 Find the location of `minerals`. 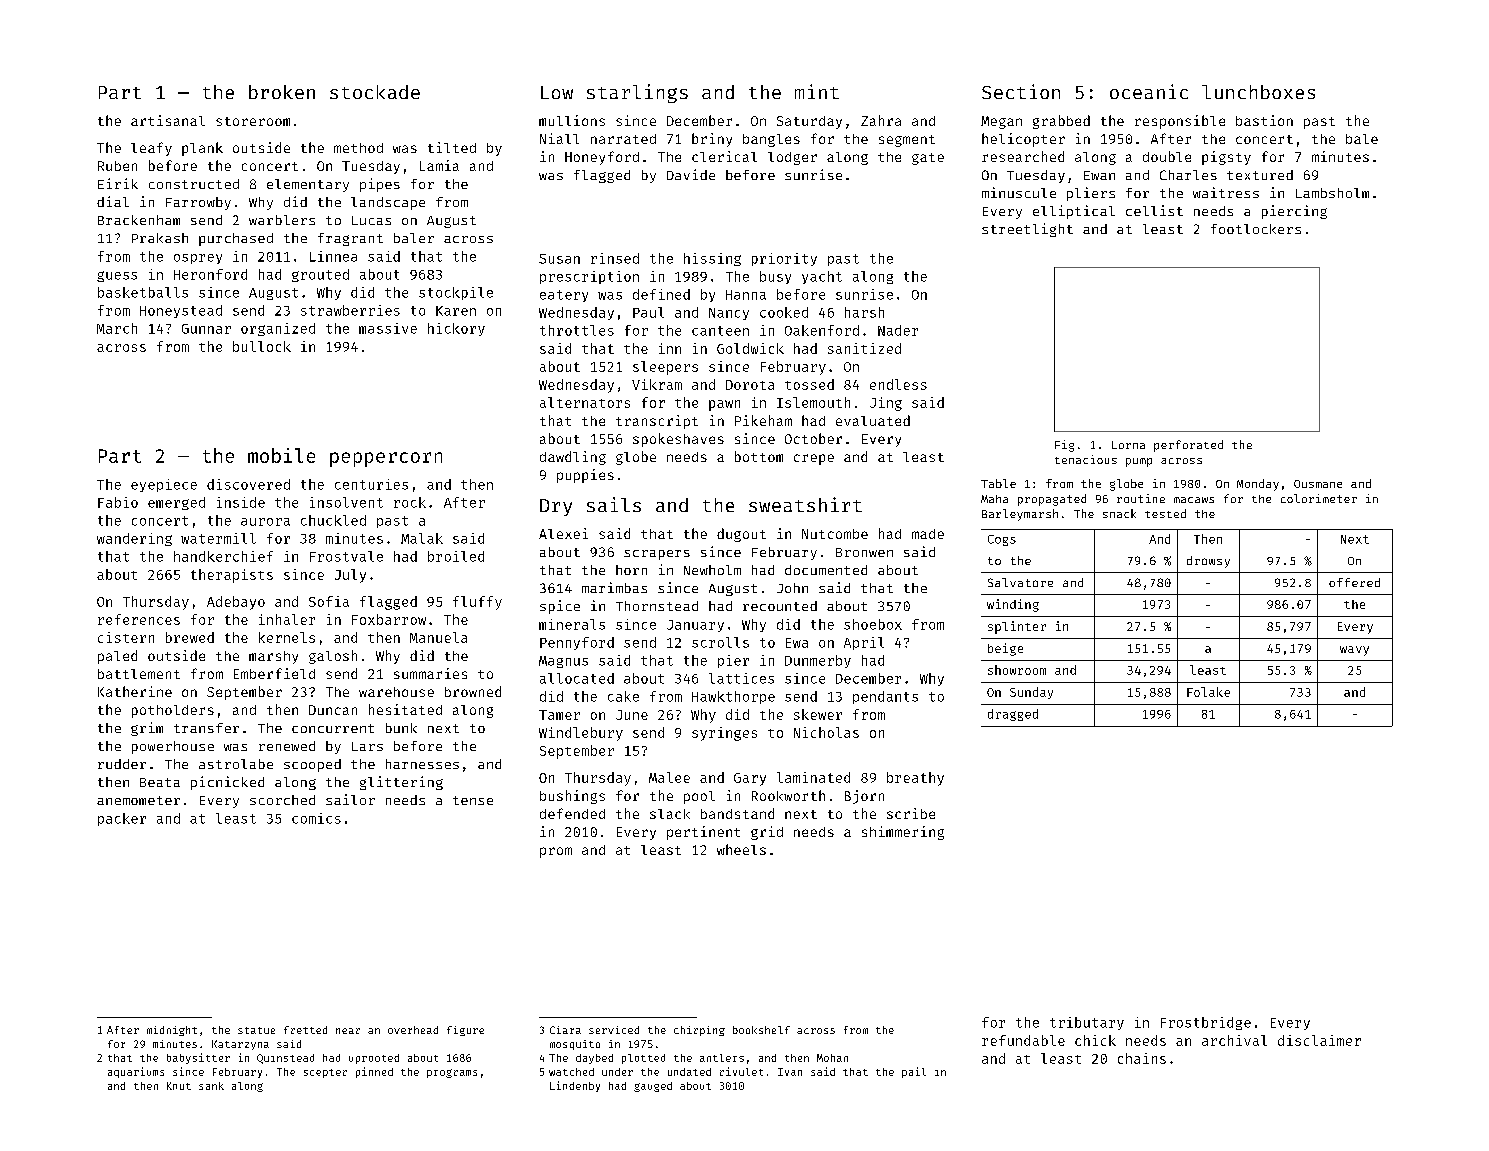

minerals is located at coordinates (572, 624).
